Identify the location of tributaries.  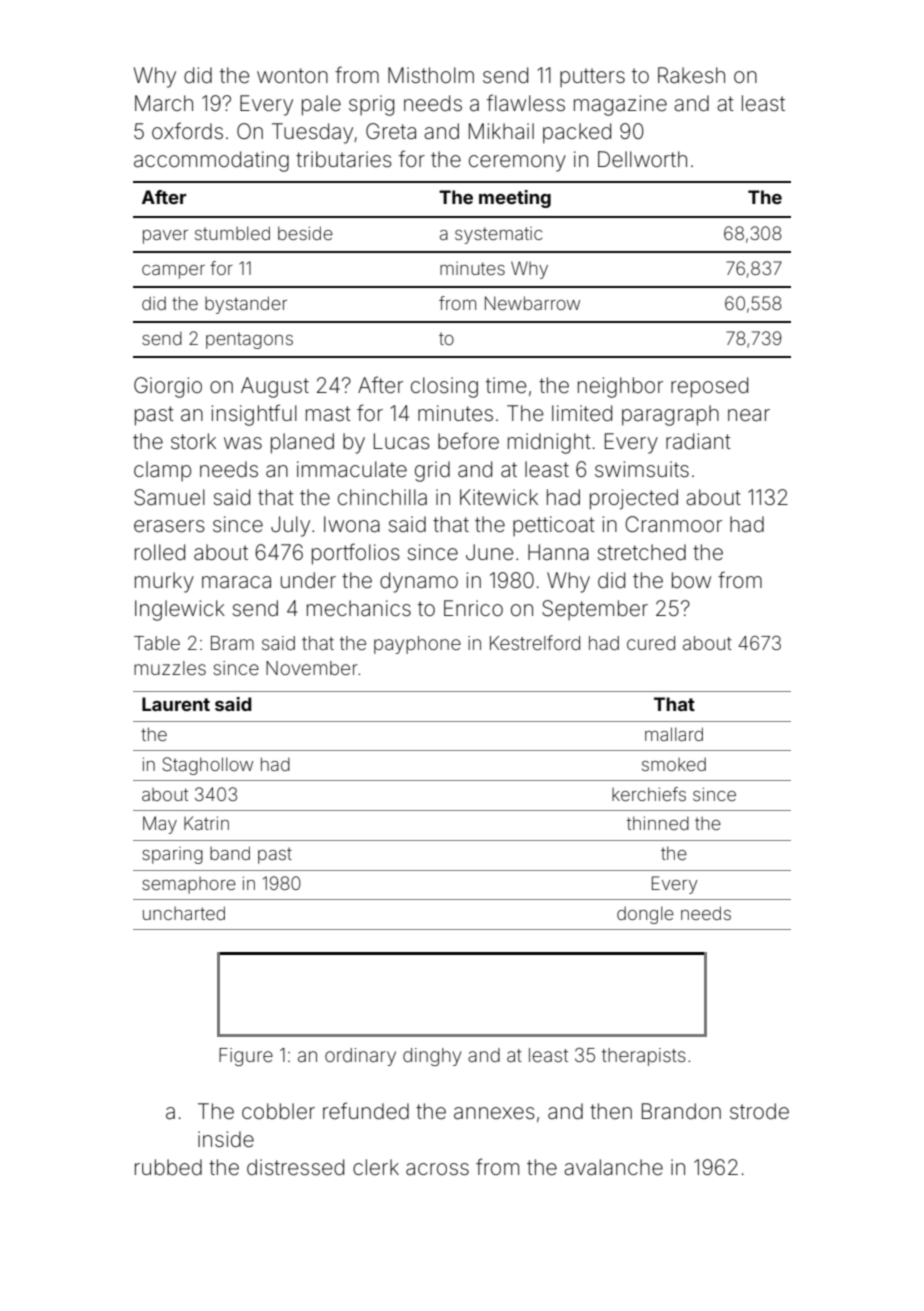
(344, 159).
